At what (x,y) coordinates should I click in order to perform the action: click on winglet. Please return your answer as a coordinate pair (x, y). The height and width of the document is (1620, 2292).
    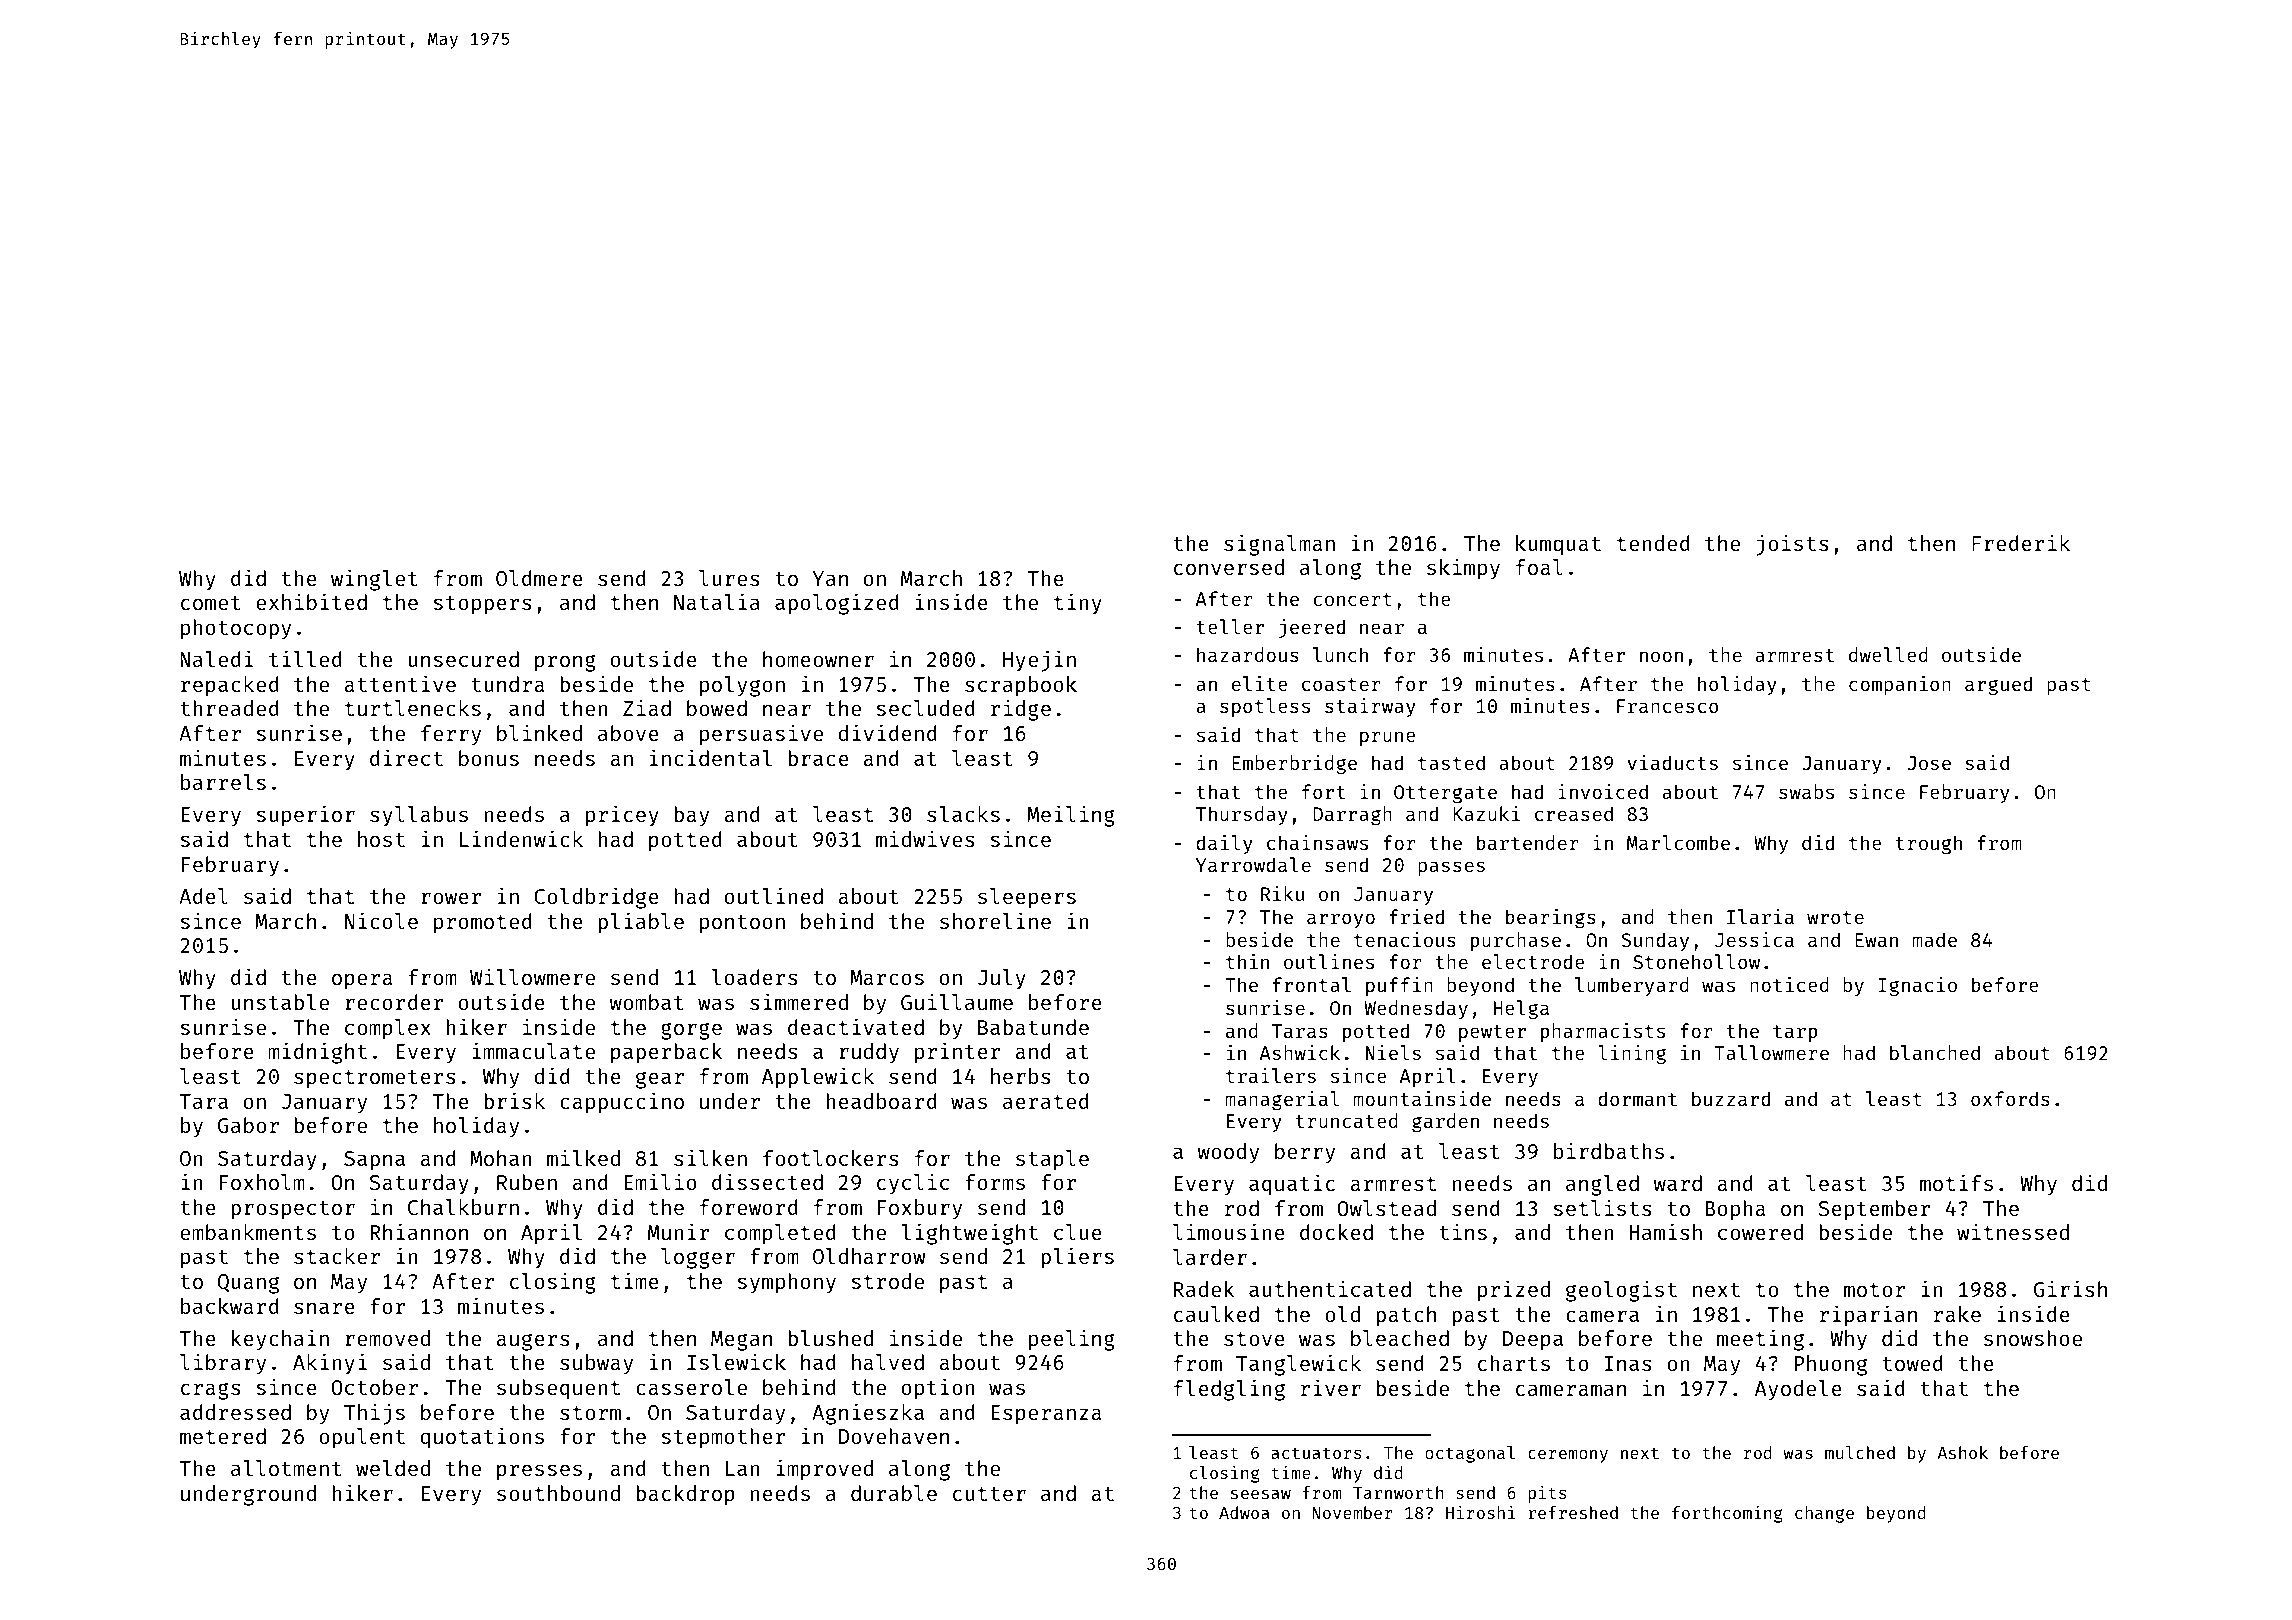
    Looking at the image, I should click on (374, 580).
